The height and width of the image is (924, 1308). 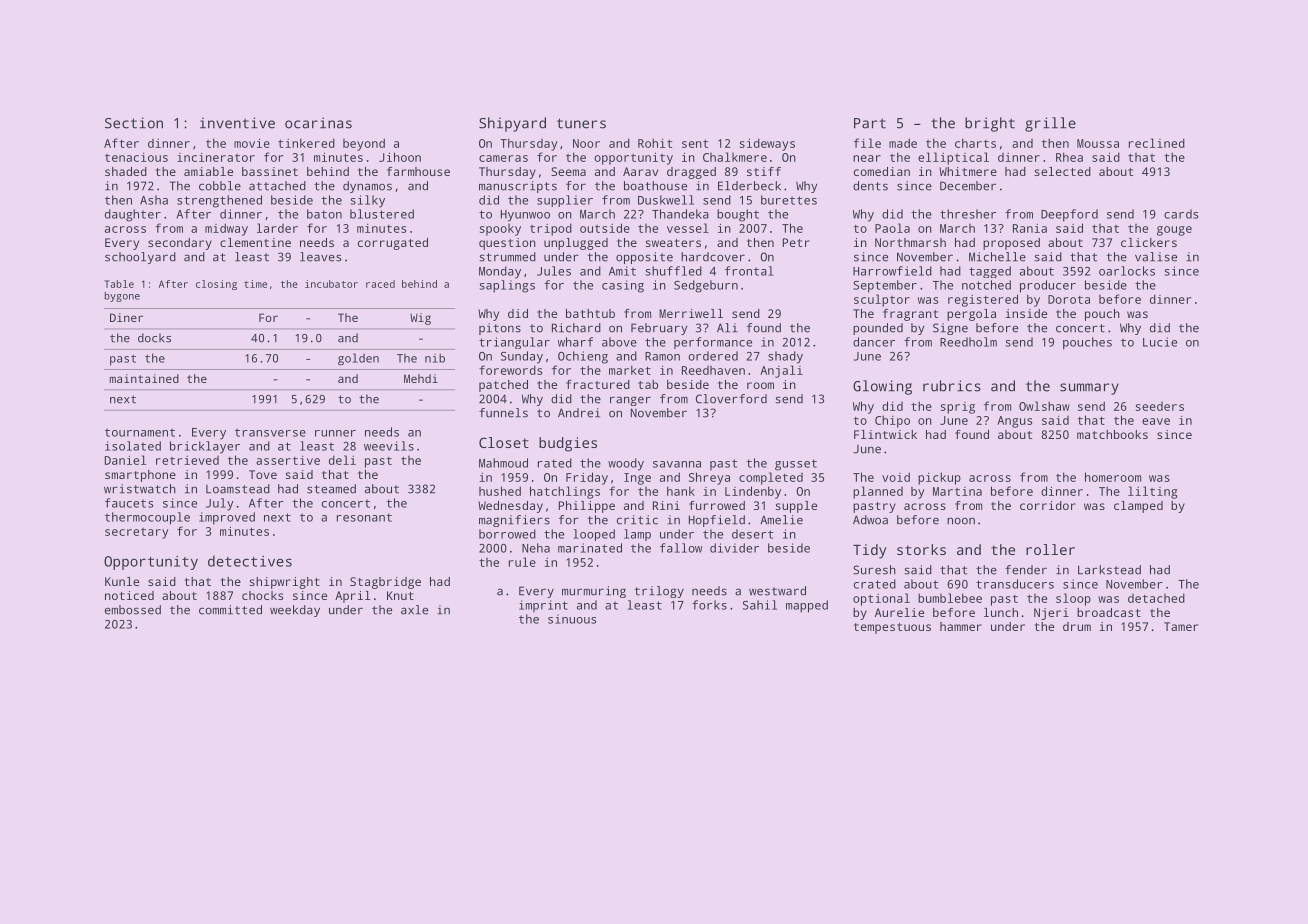 I want to click on embossed, so click(x=133, y=610).
